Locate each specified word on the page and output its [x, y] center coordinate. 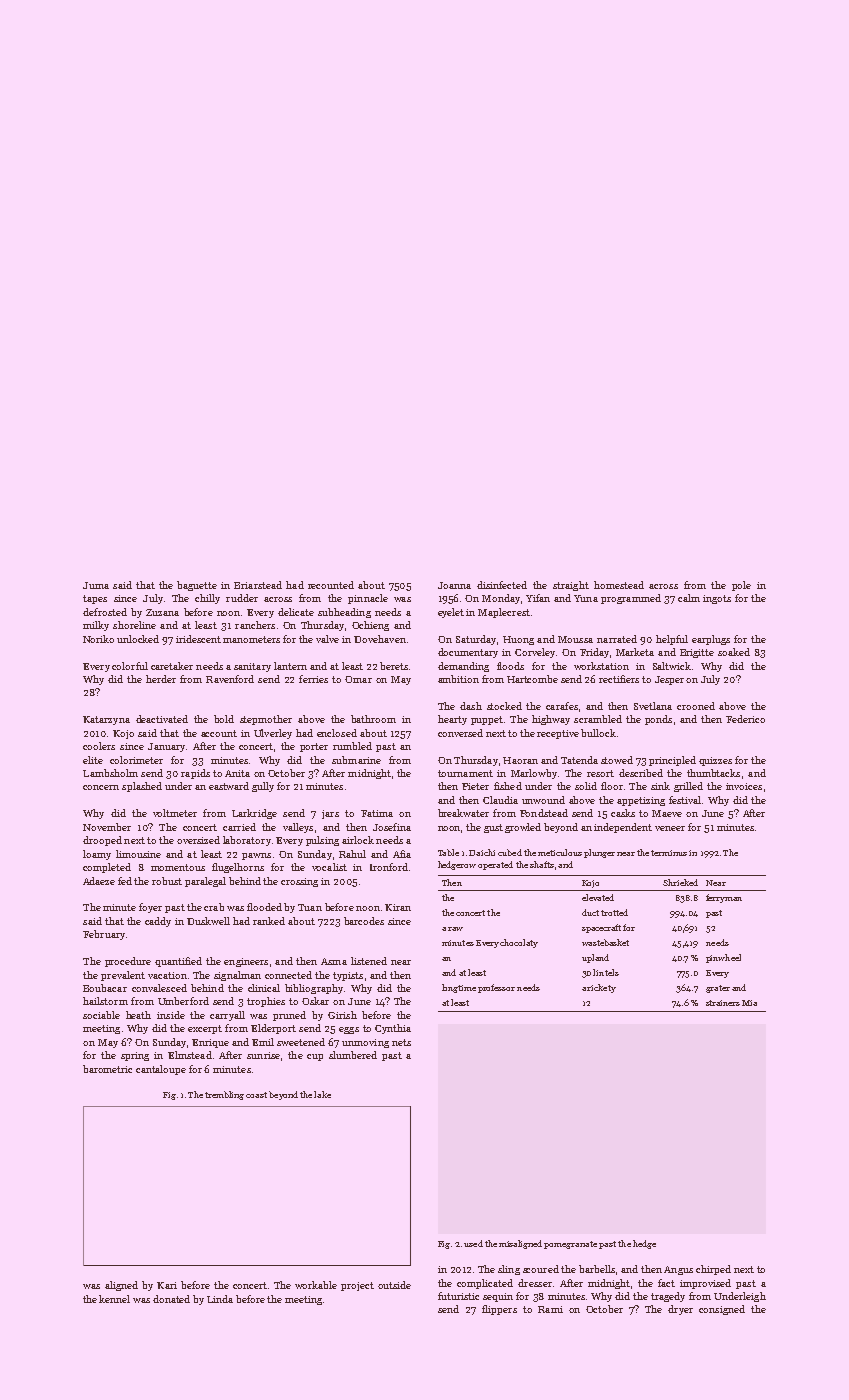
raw [455, 929]
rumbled [352, 746]
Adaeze [99, 881]
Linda [220, 1299]
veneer [670, 828]
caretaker [172, 666]
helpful [672, 640]
